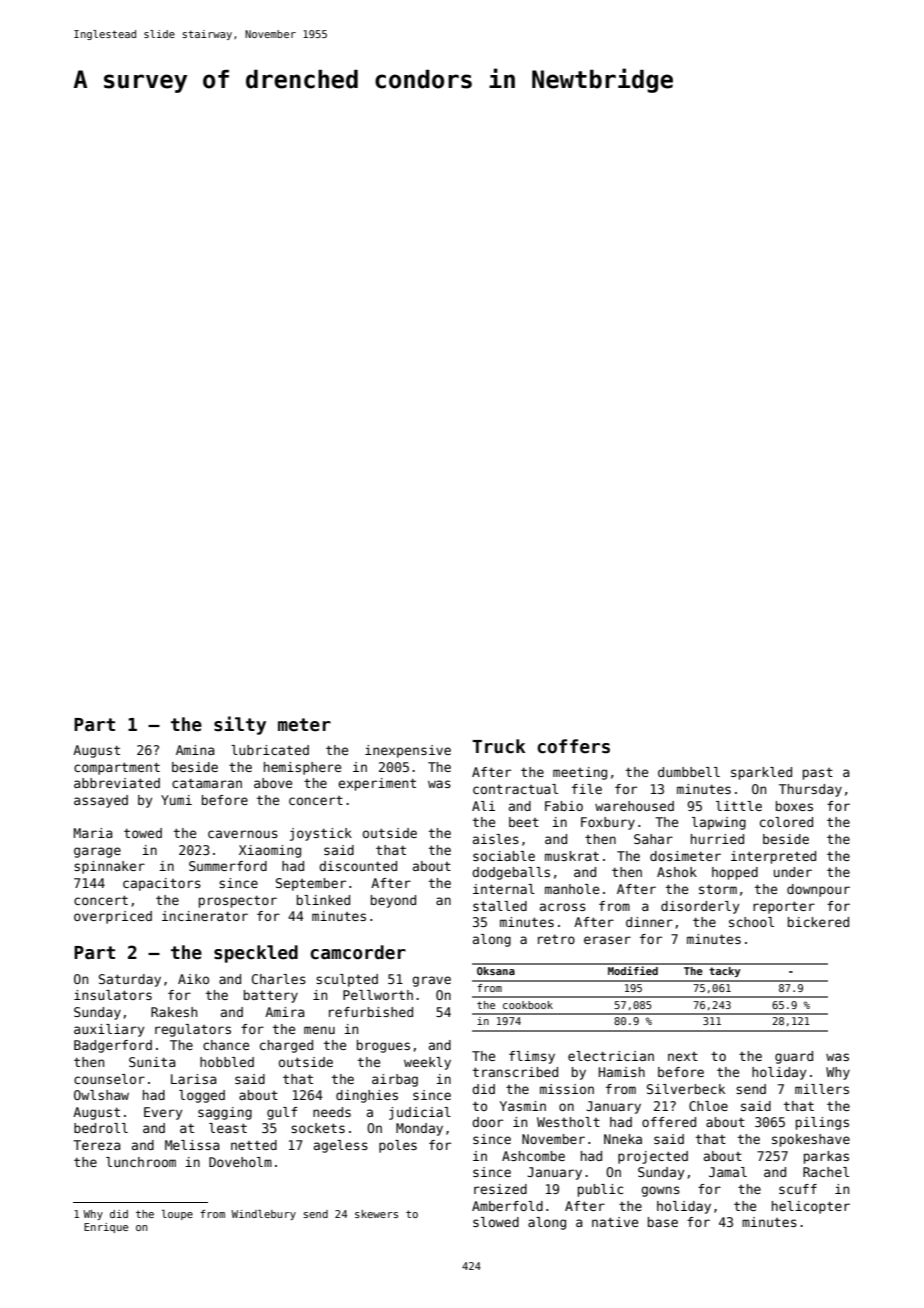  I want to click on regulators, so click(193, 1030).
